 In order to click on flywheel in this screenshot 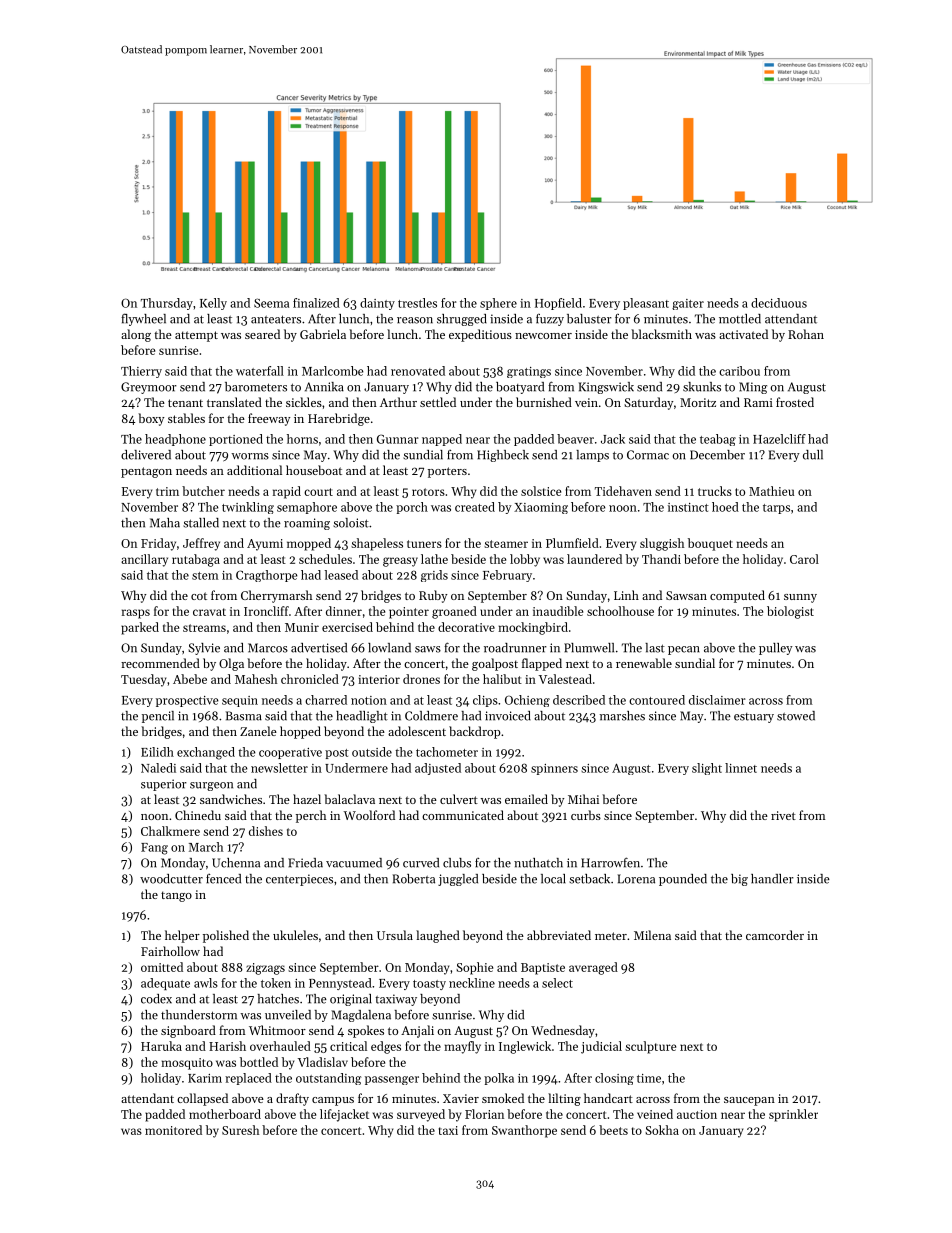, I will do `click(143, 319)`.
